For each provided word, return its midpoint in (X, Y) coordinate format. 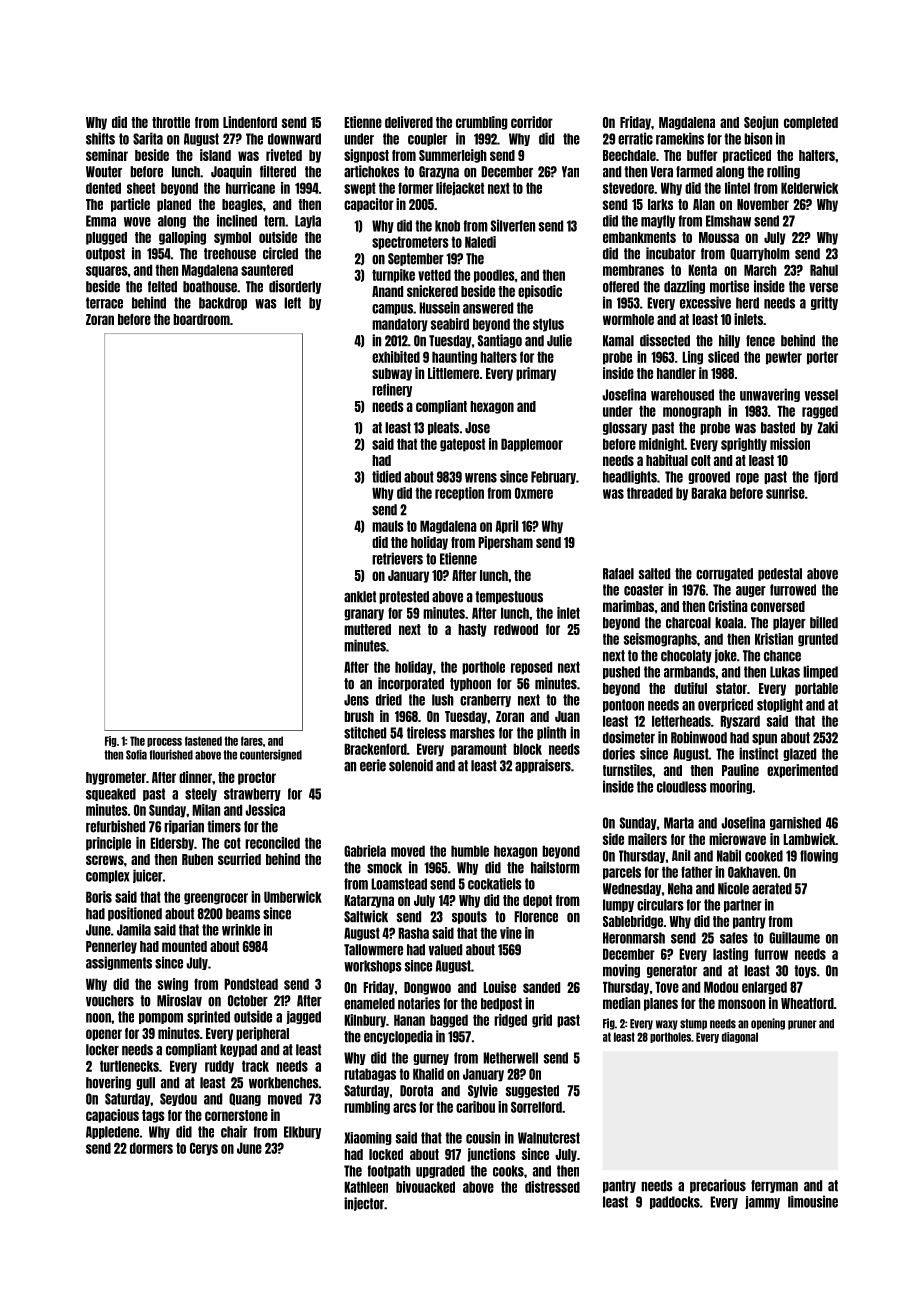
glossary (625, 428)
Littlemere (453, 373)
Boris (99, 897)
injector (364, 1204)
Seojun (761, 123)
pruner (802, 1025)
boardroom (201, 319)
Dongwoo (427, 988)
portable (816, 689)
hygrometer (116, 778)
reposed (531, 668)
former (415, 188)
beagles (242, 205)
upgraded (440, 1171)
